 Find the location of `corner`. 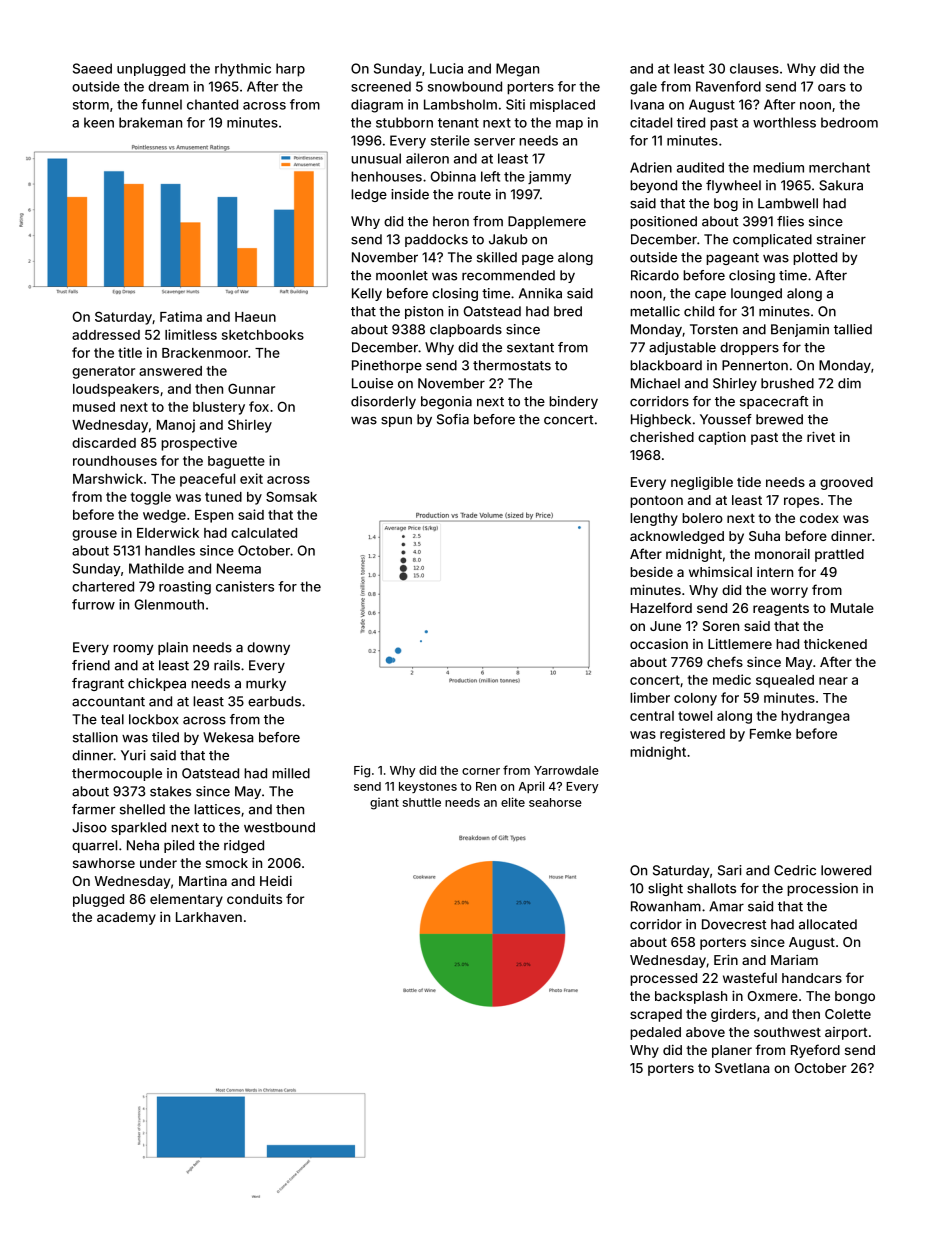

corner is located at coordinates (481, 771).
